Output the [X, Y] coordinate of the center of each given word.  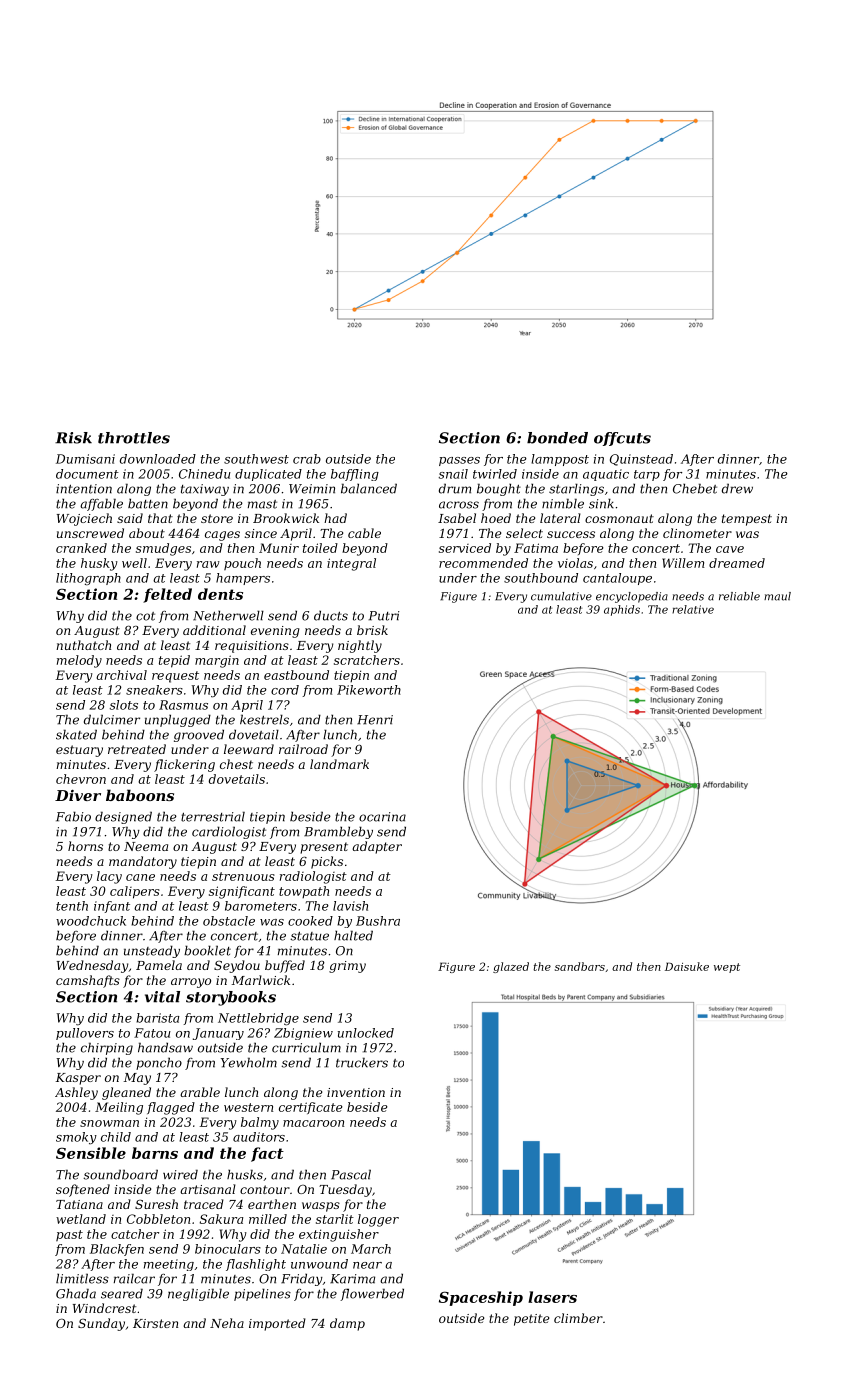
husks [245, 1174]
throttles [134, 438]
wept [727, 968]
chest [236, 764]
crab [307, 459]
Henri [375, 720]
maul [777, 596]
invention [356, 1092]
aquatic [606, 475]
